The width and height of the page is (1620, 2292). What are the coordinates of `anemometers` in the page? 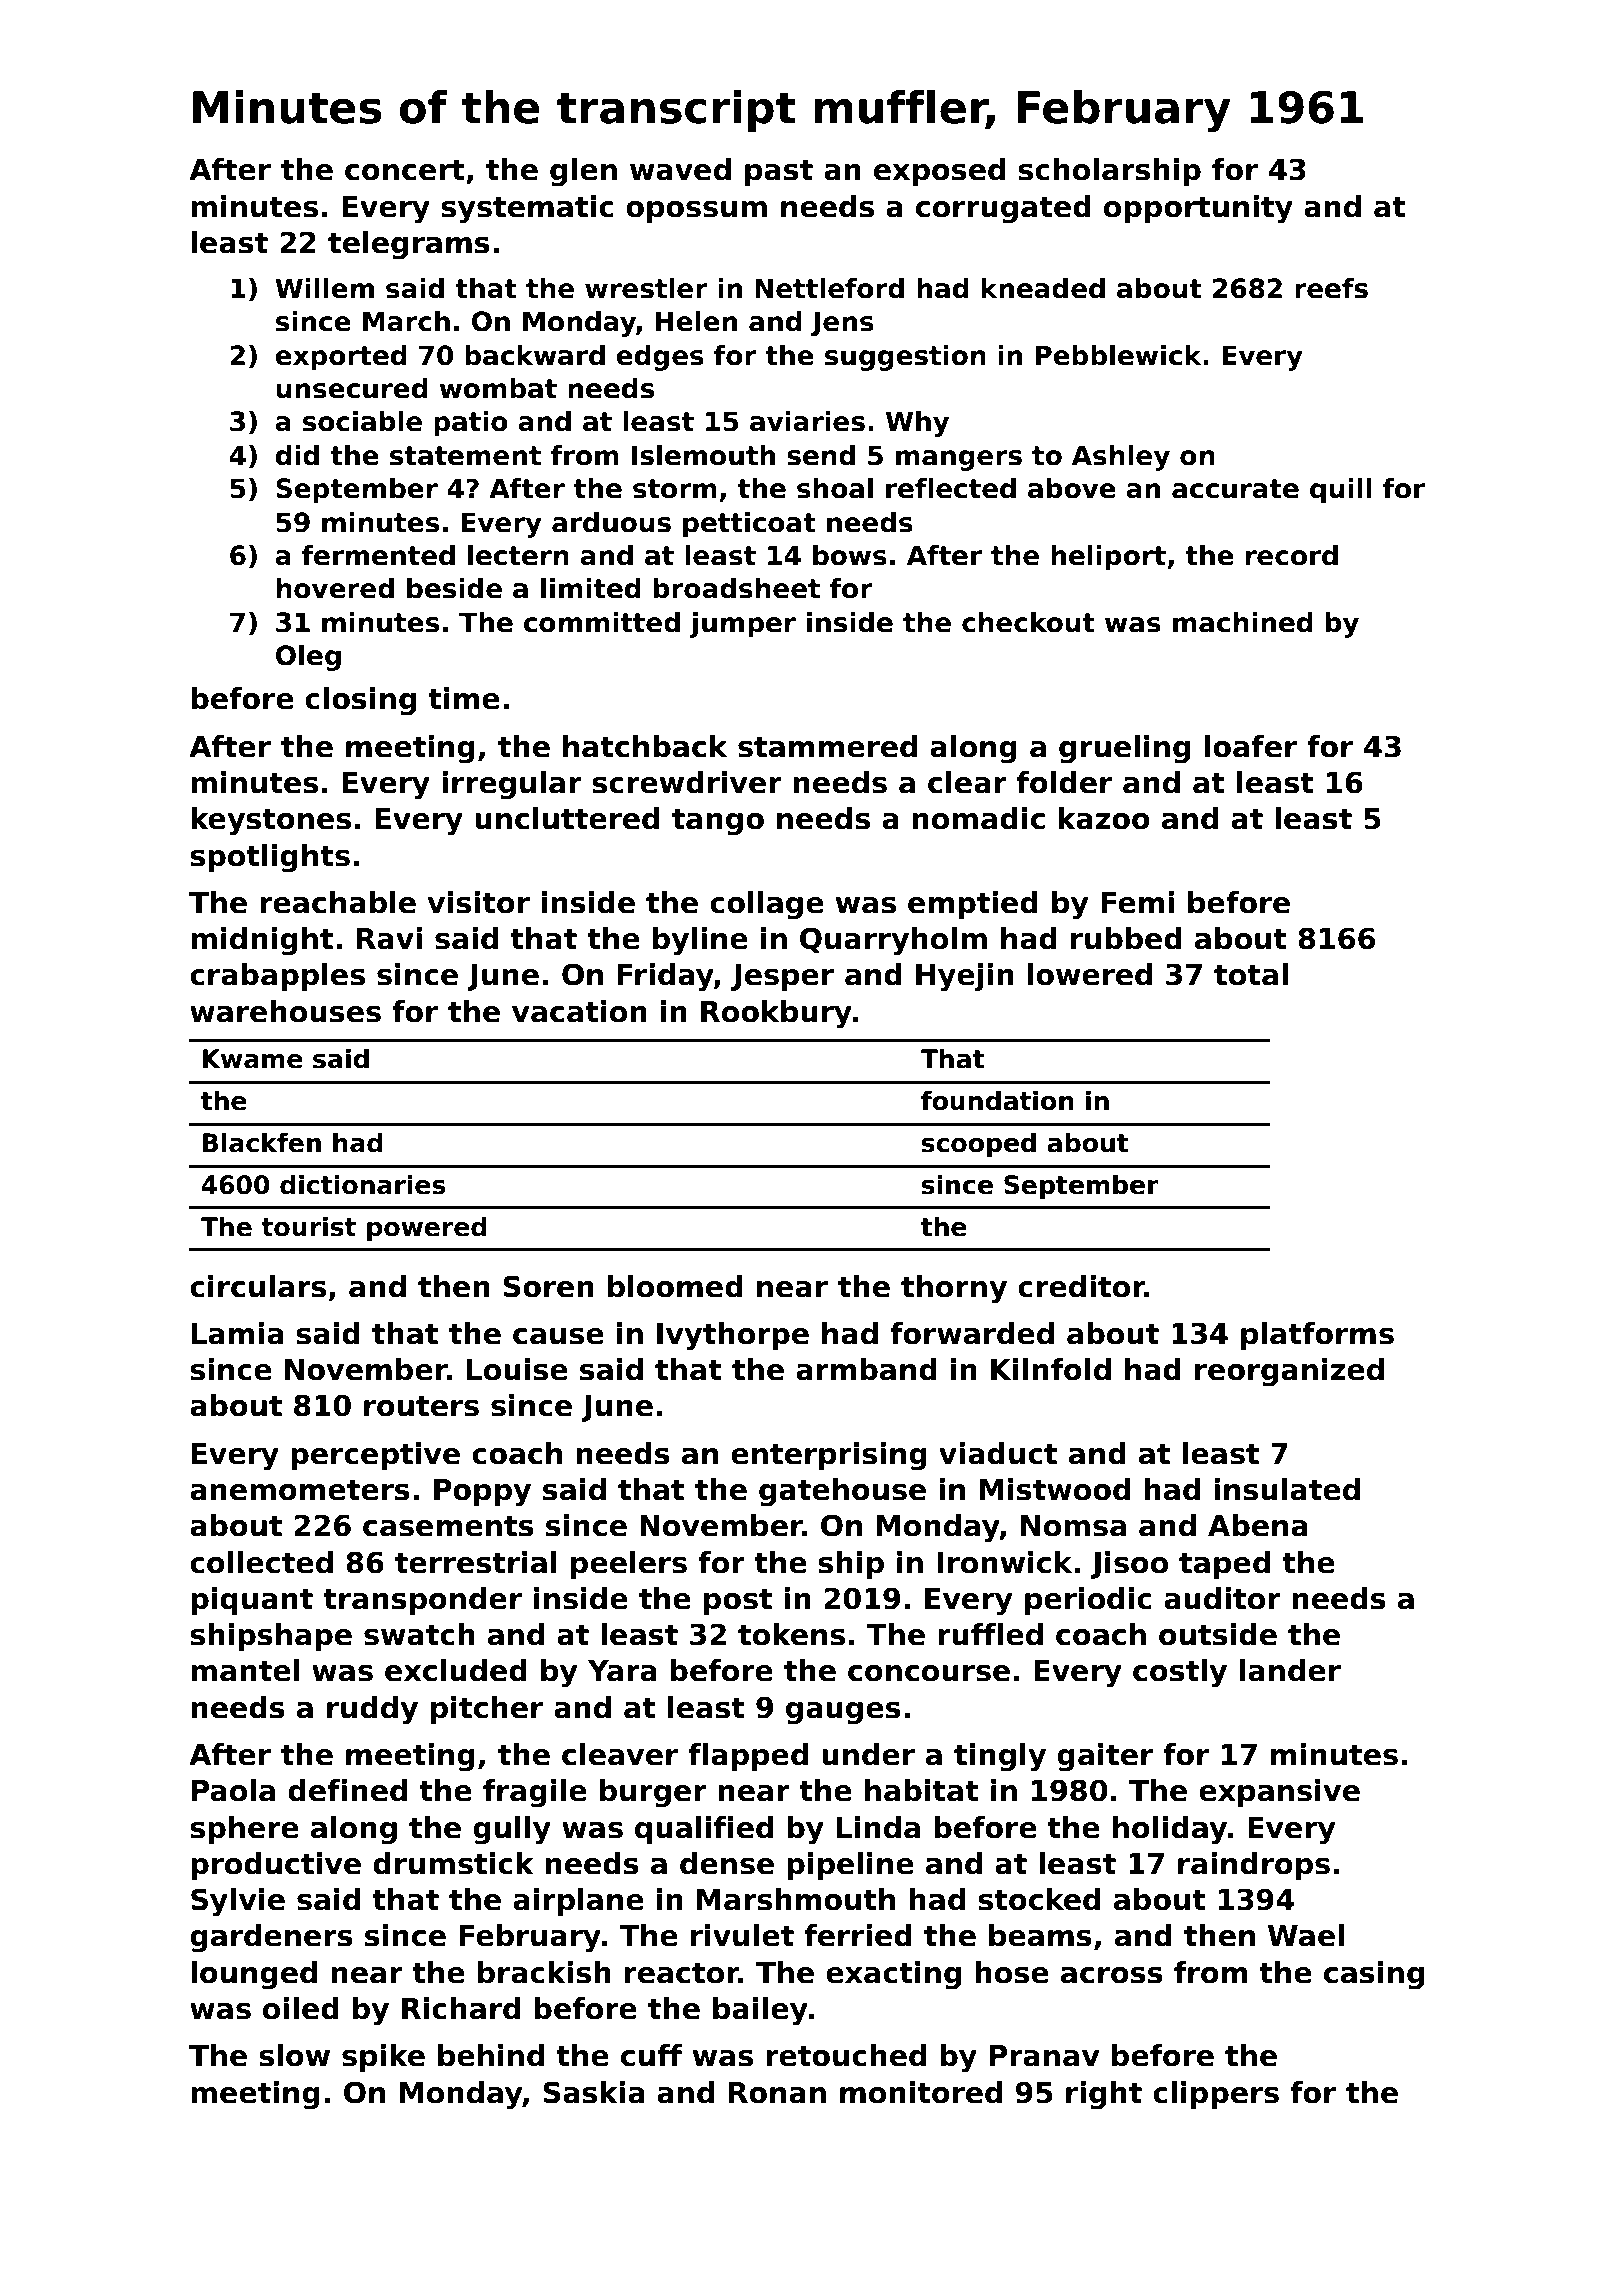 It's located at (300, 1490).
